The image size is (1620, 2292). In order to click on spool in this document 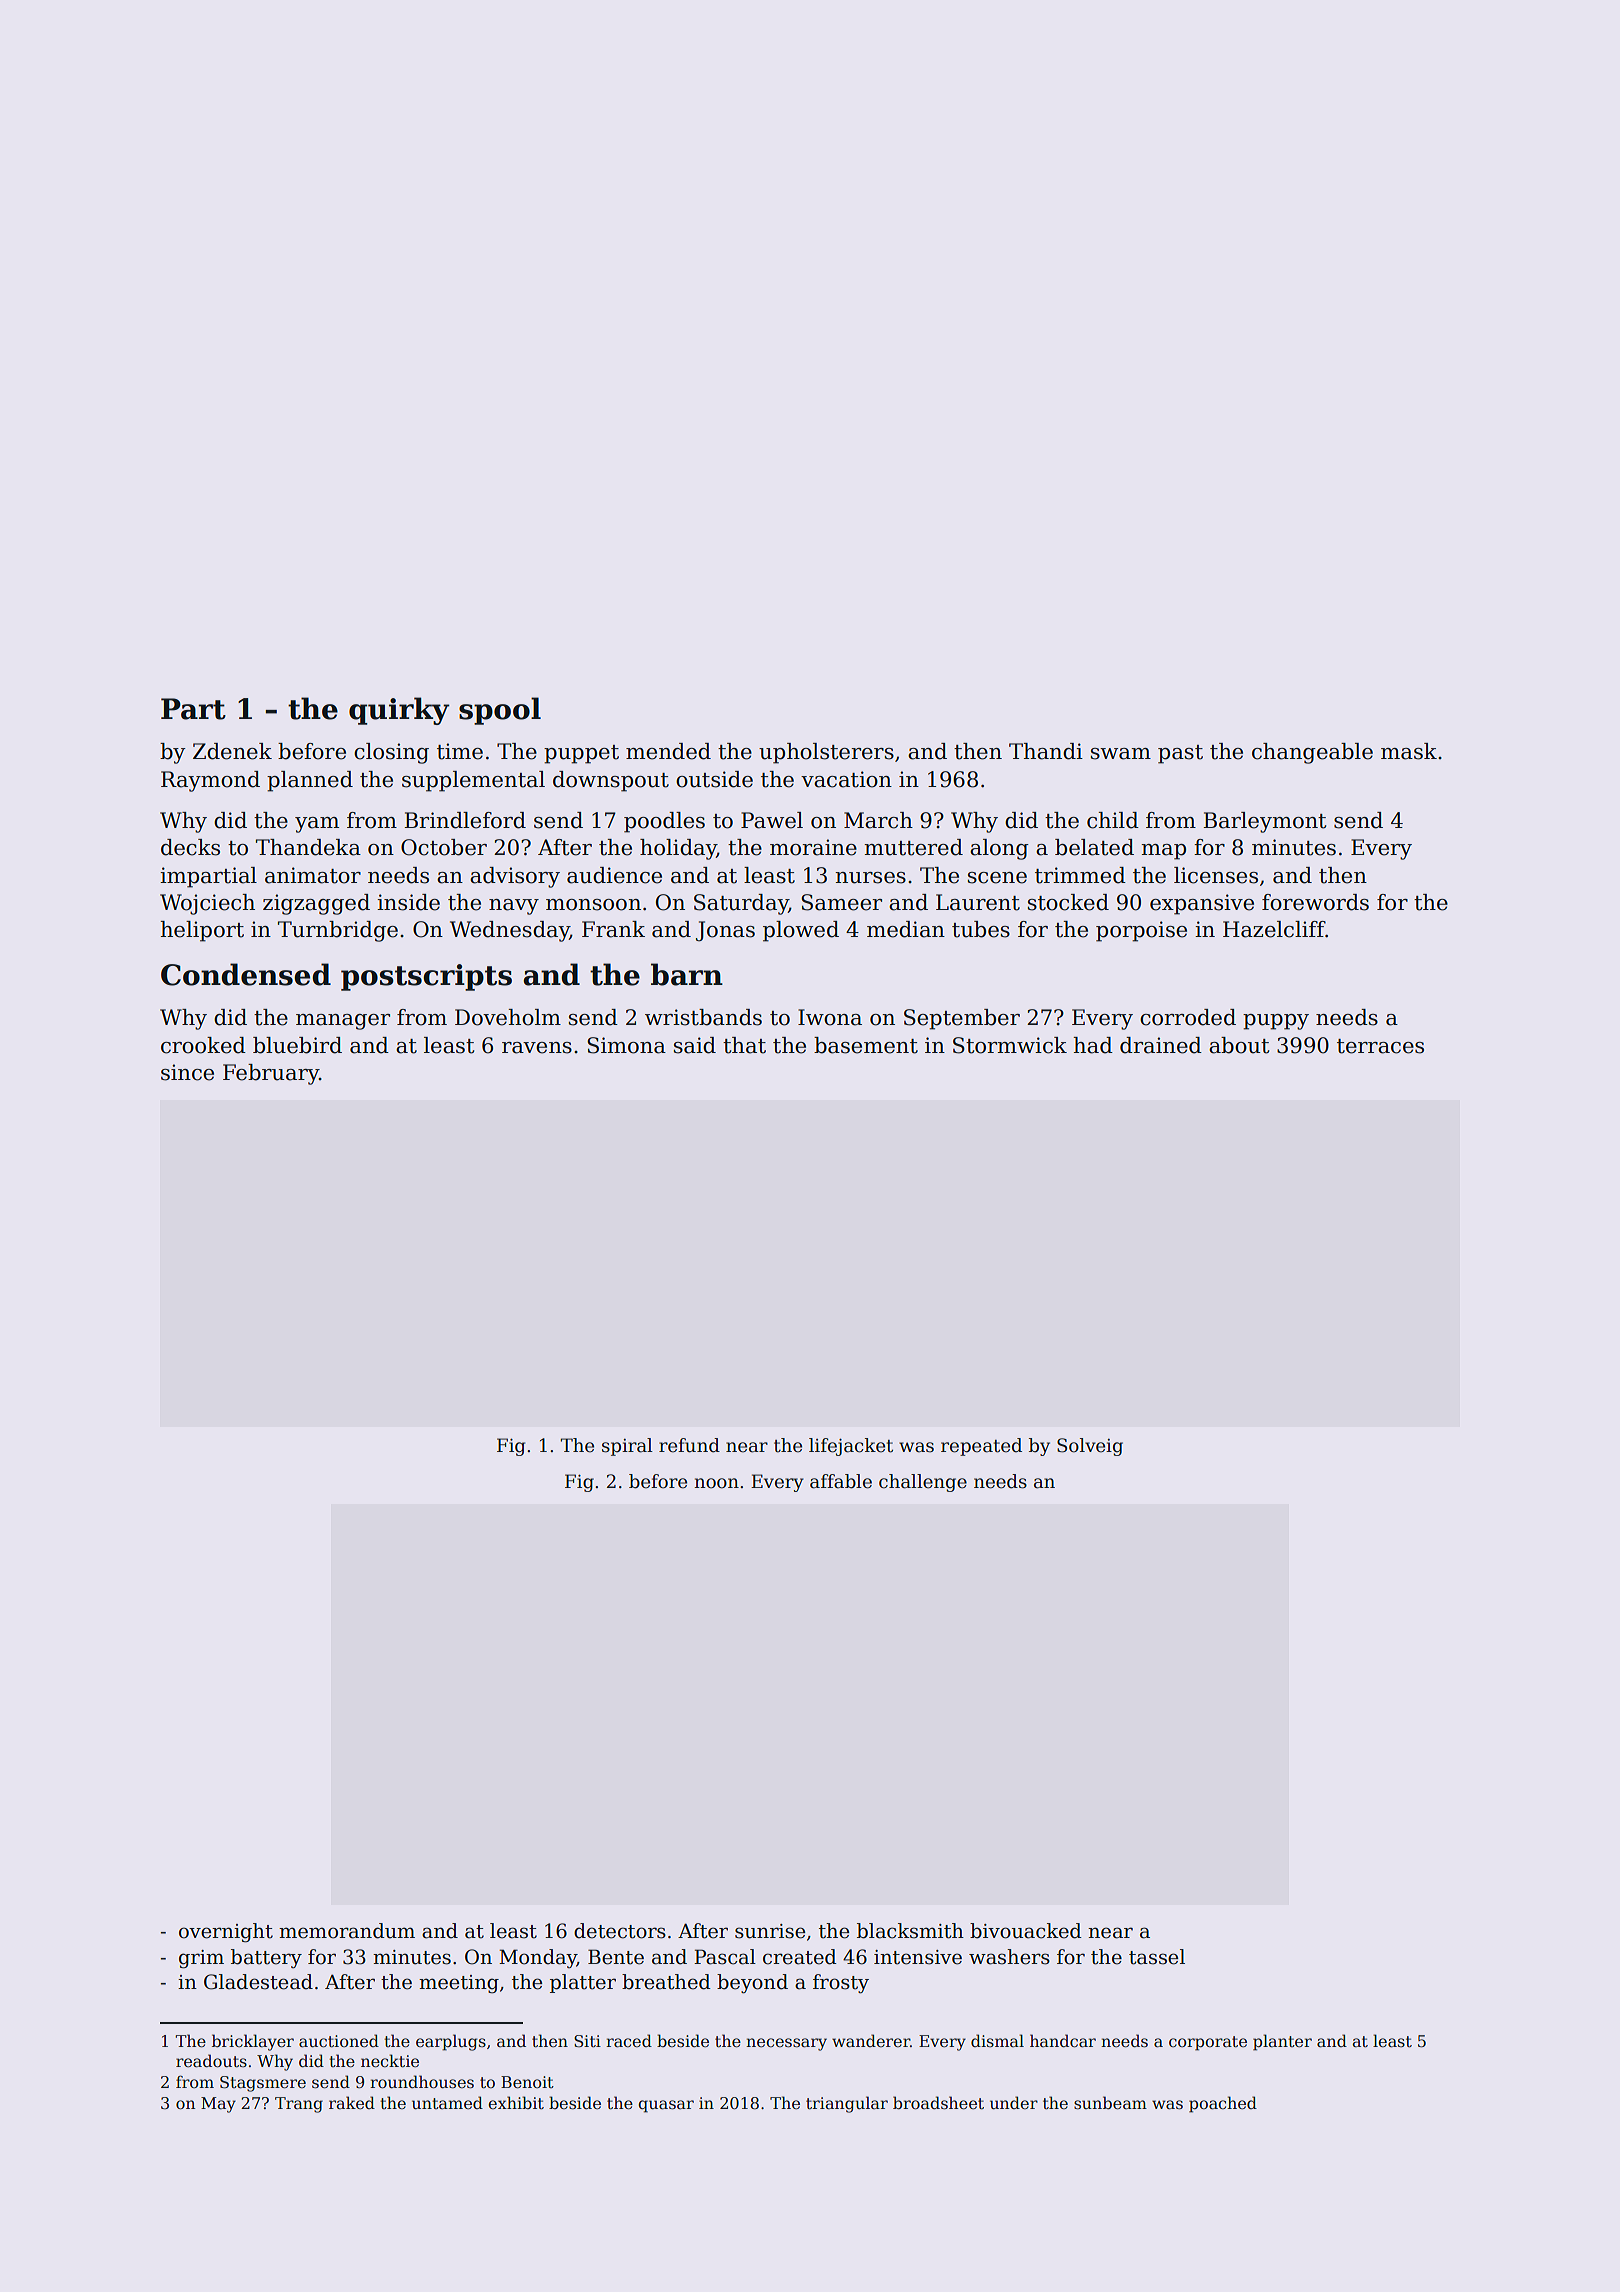, I will do `click(500, 711)`.
